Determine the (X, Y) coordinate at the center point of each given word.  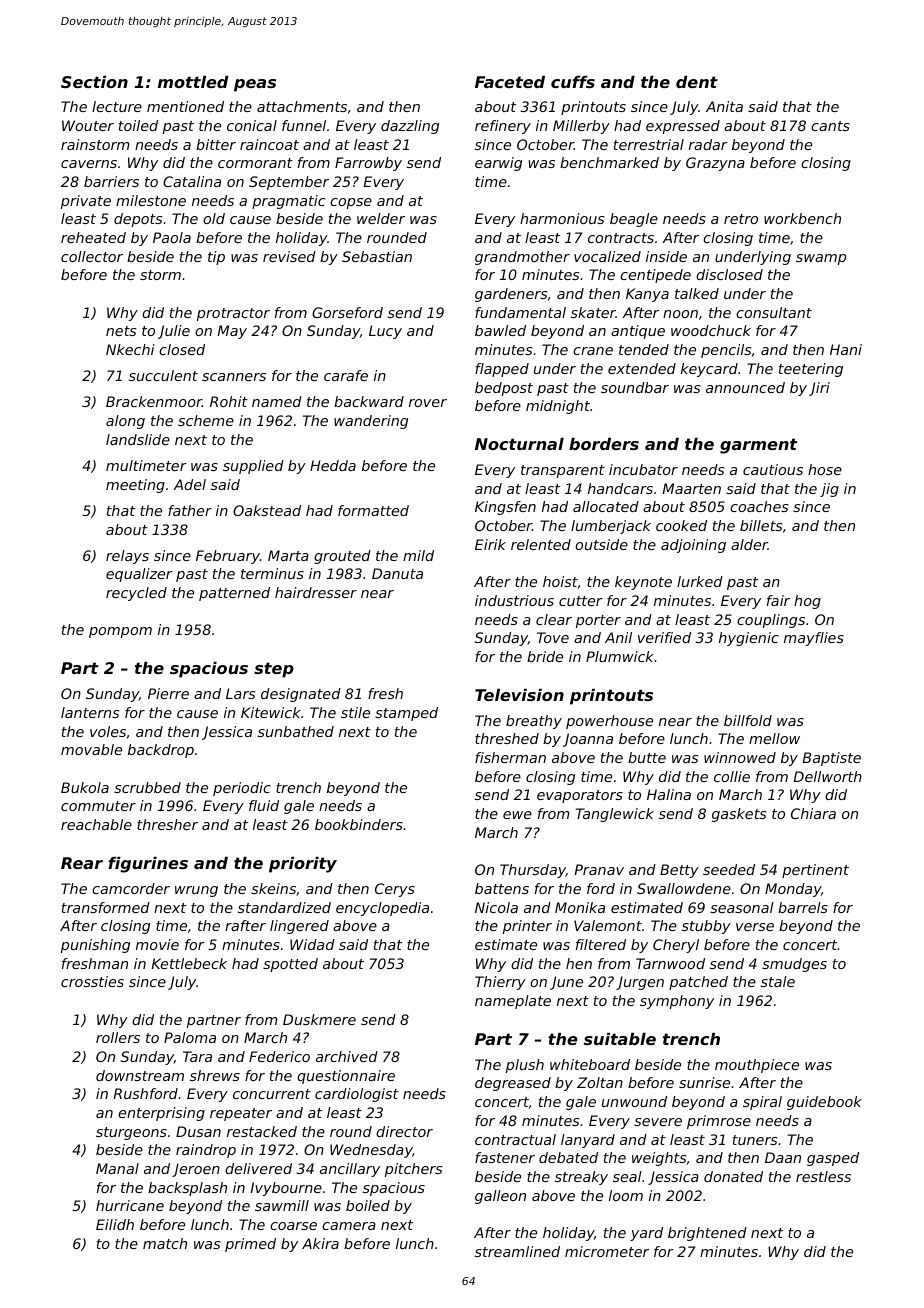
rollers (118, 1037)
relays (127, 557)
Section (94, 82)
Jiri (819, 389)
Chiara (813, 813)
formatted (373, 510)
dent (697, 82)
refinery (503, 127)
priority (303, 865)
